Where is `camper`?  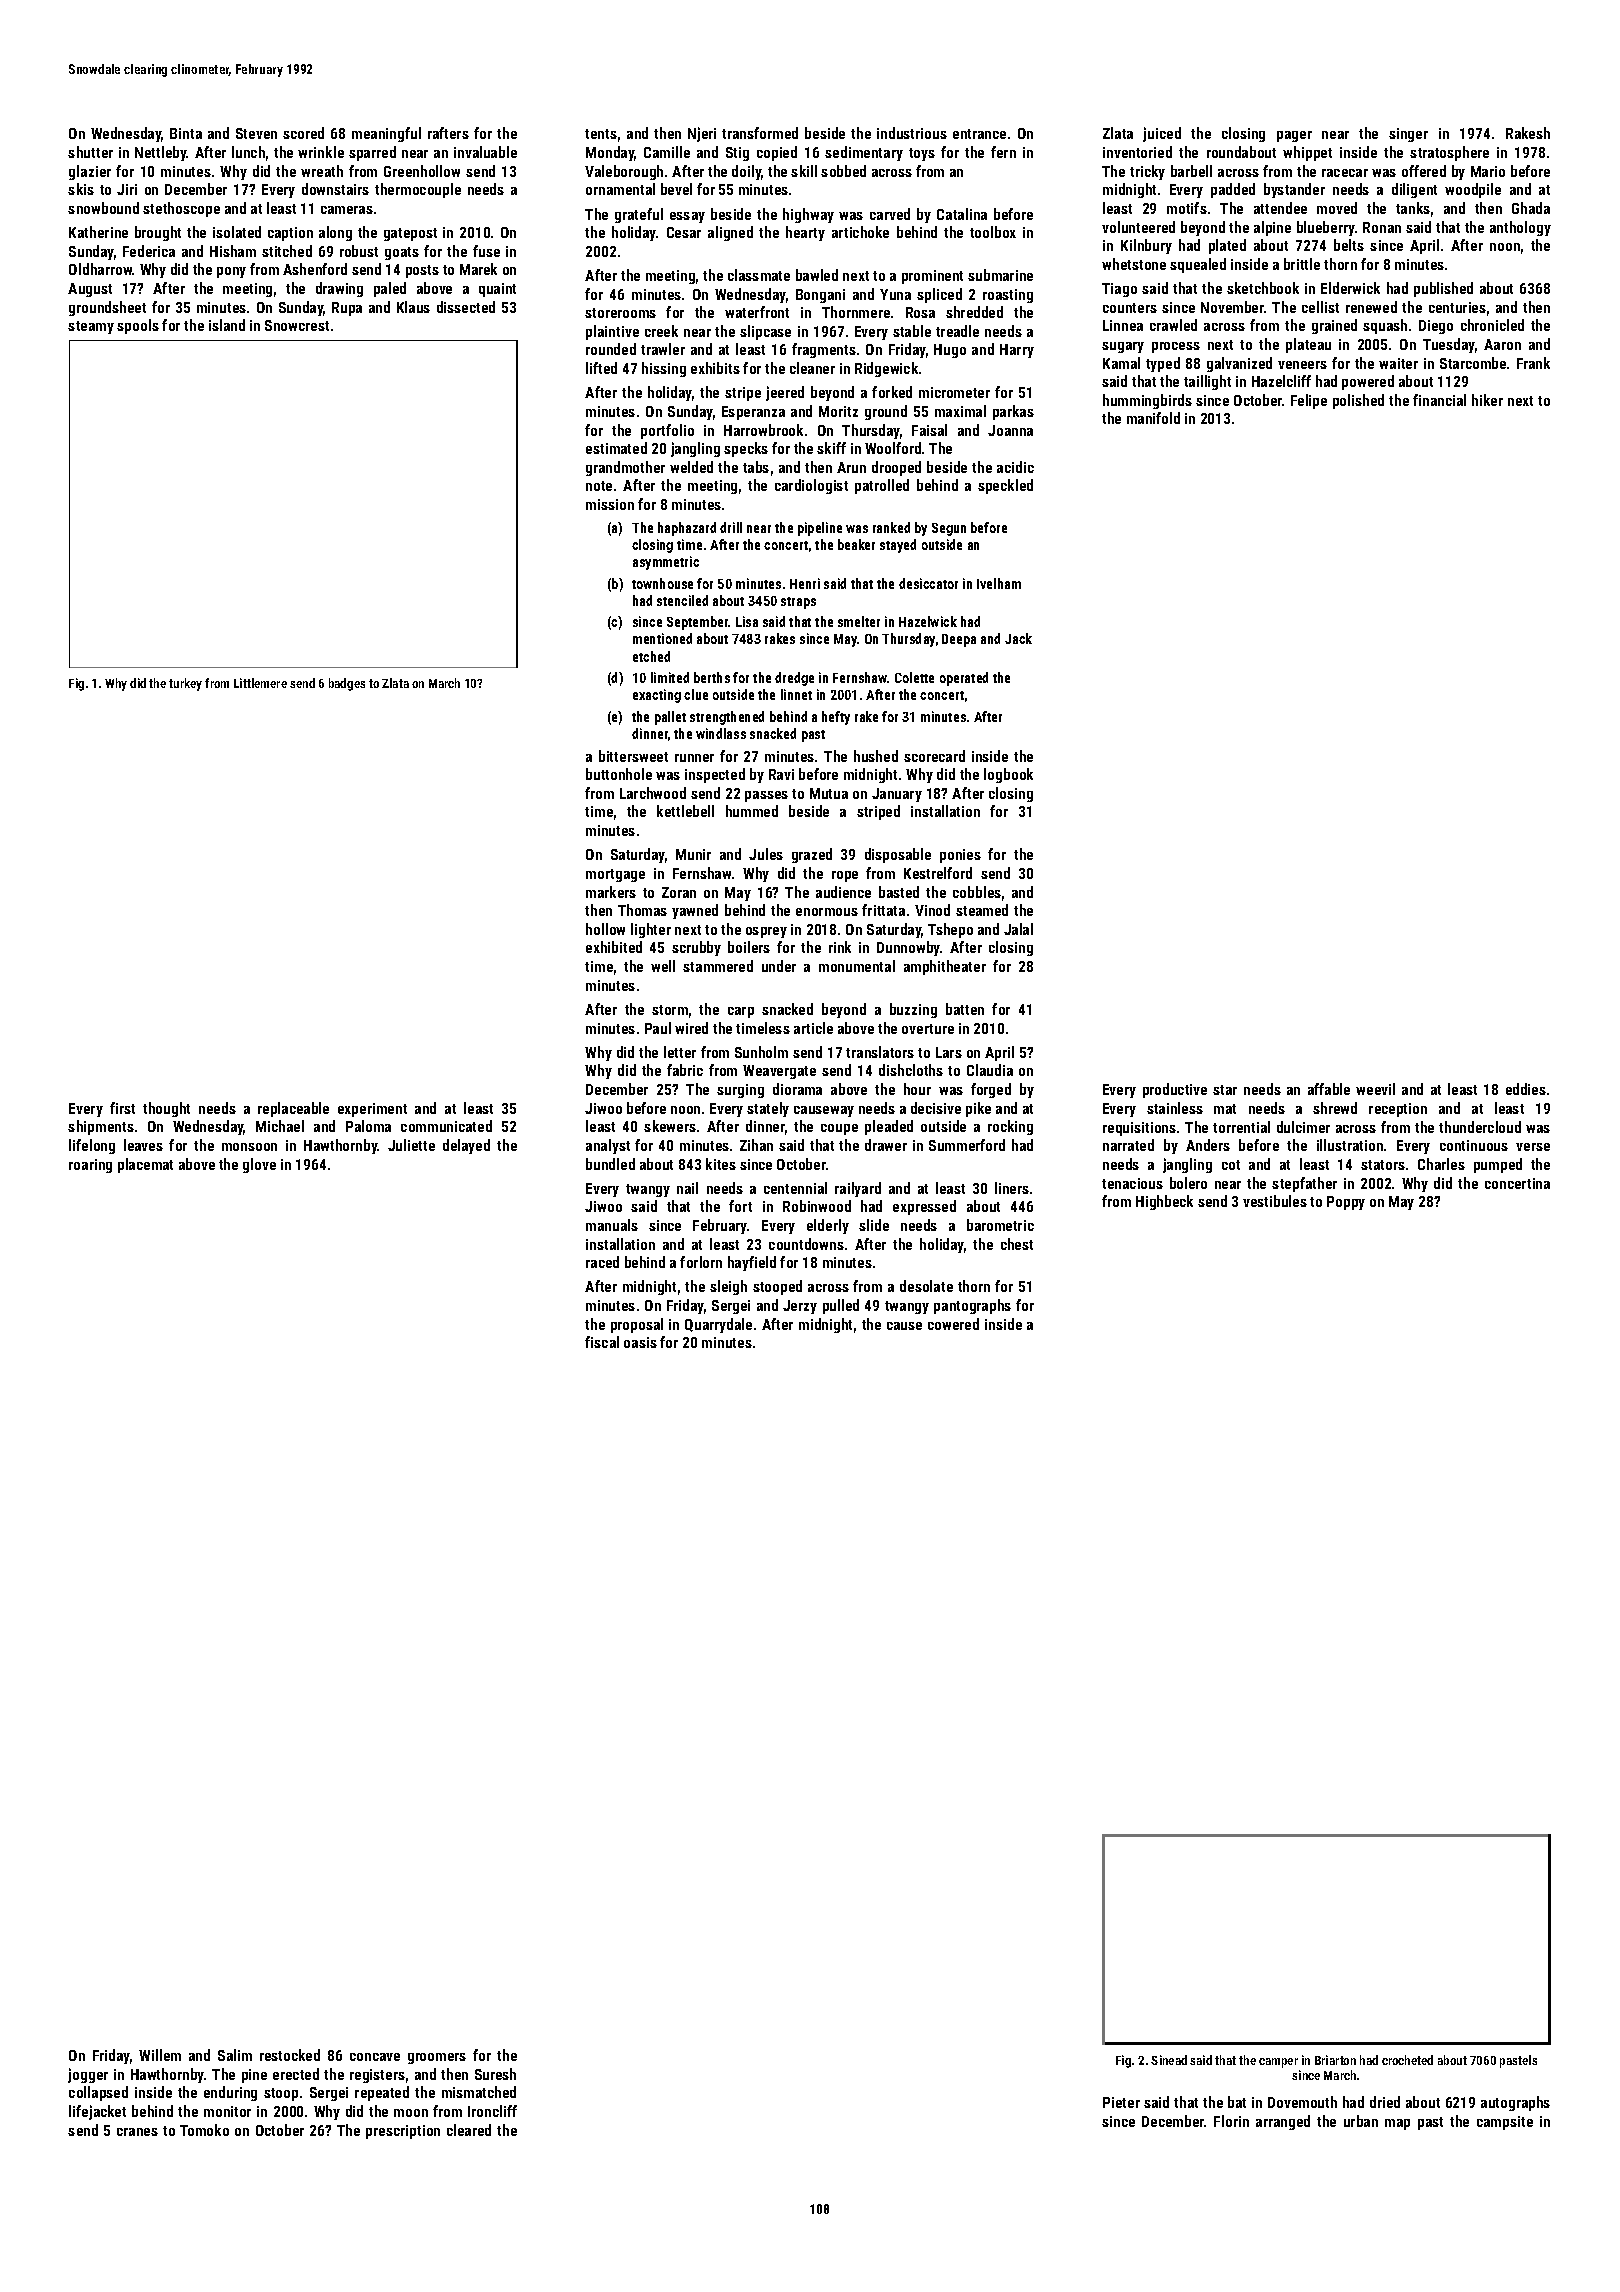 camper is located at coordinates (1278, 2063).
